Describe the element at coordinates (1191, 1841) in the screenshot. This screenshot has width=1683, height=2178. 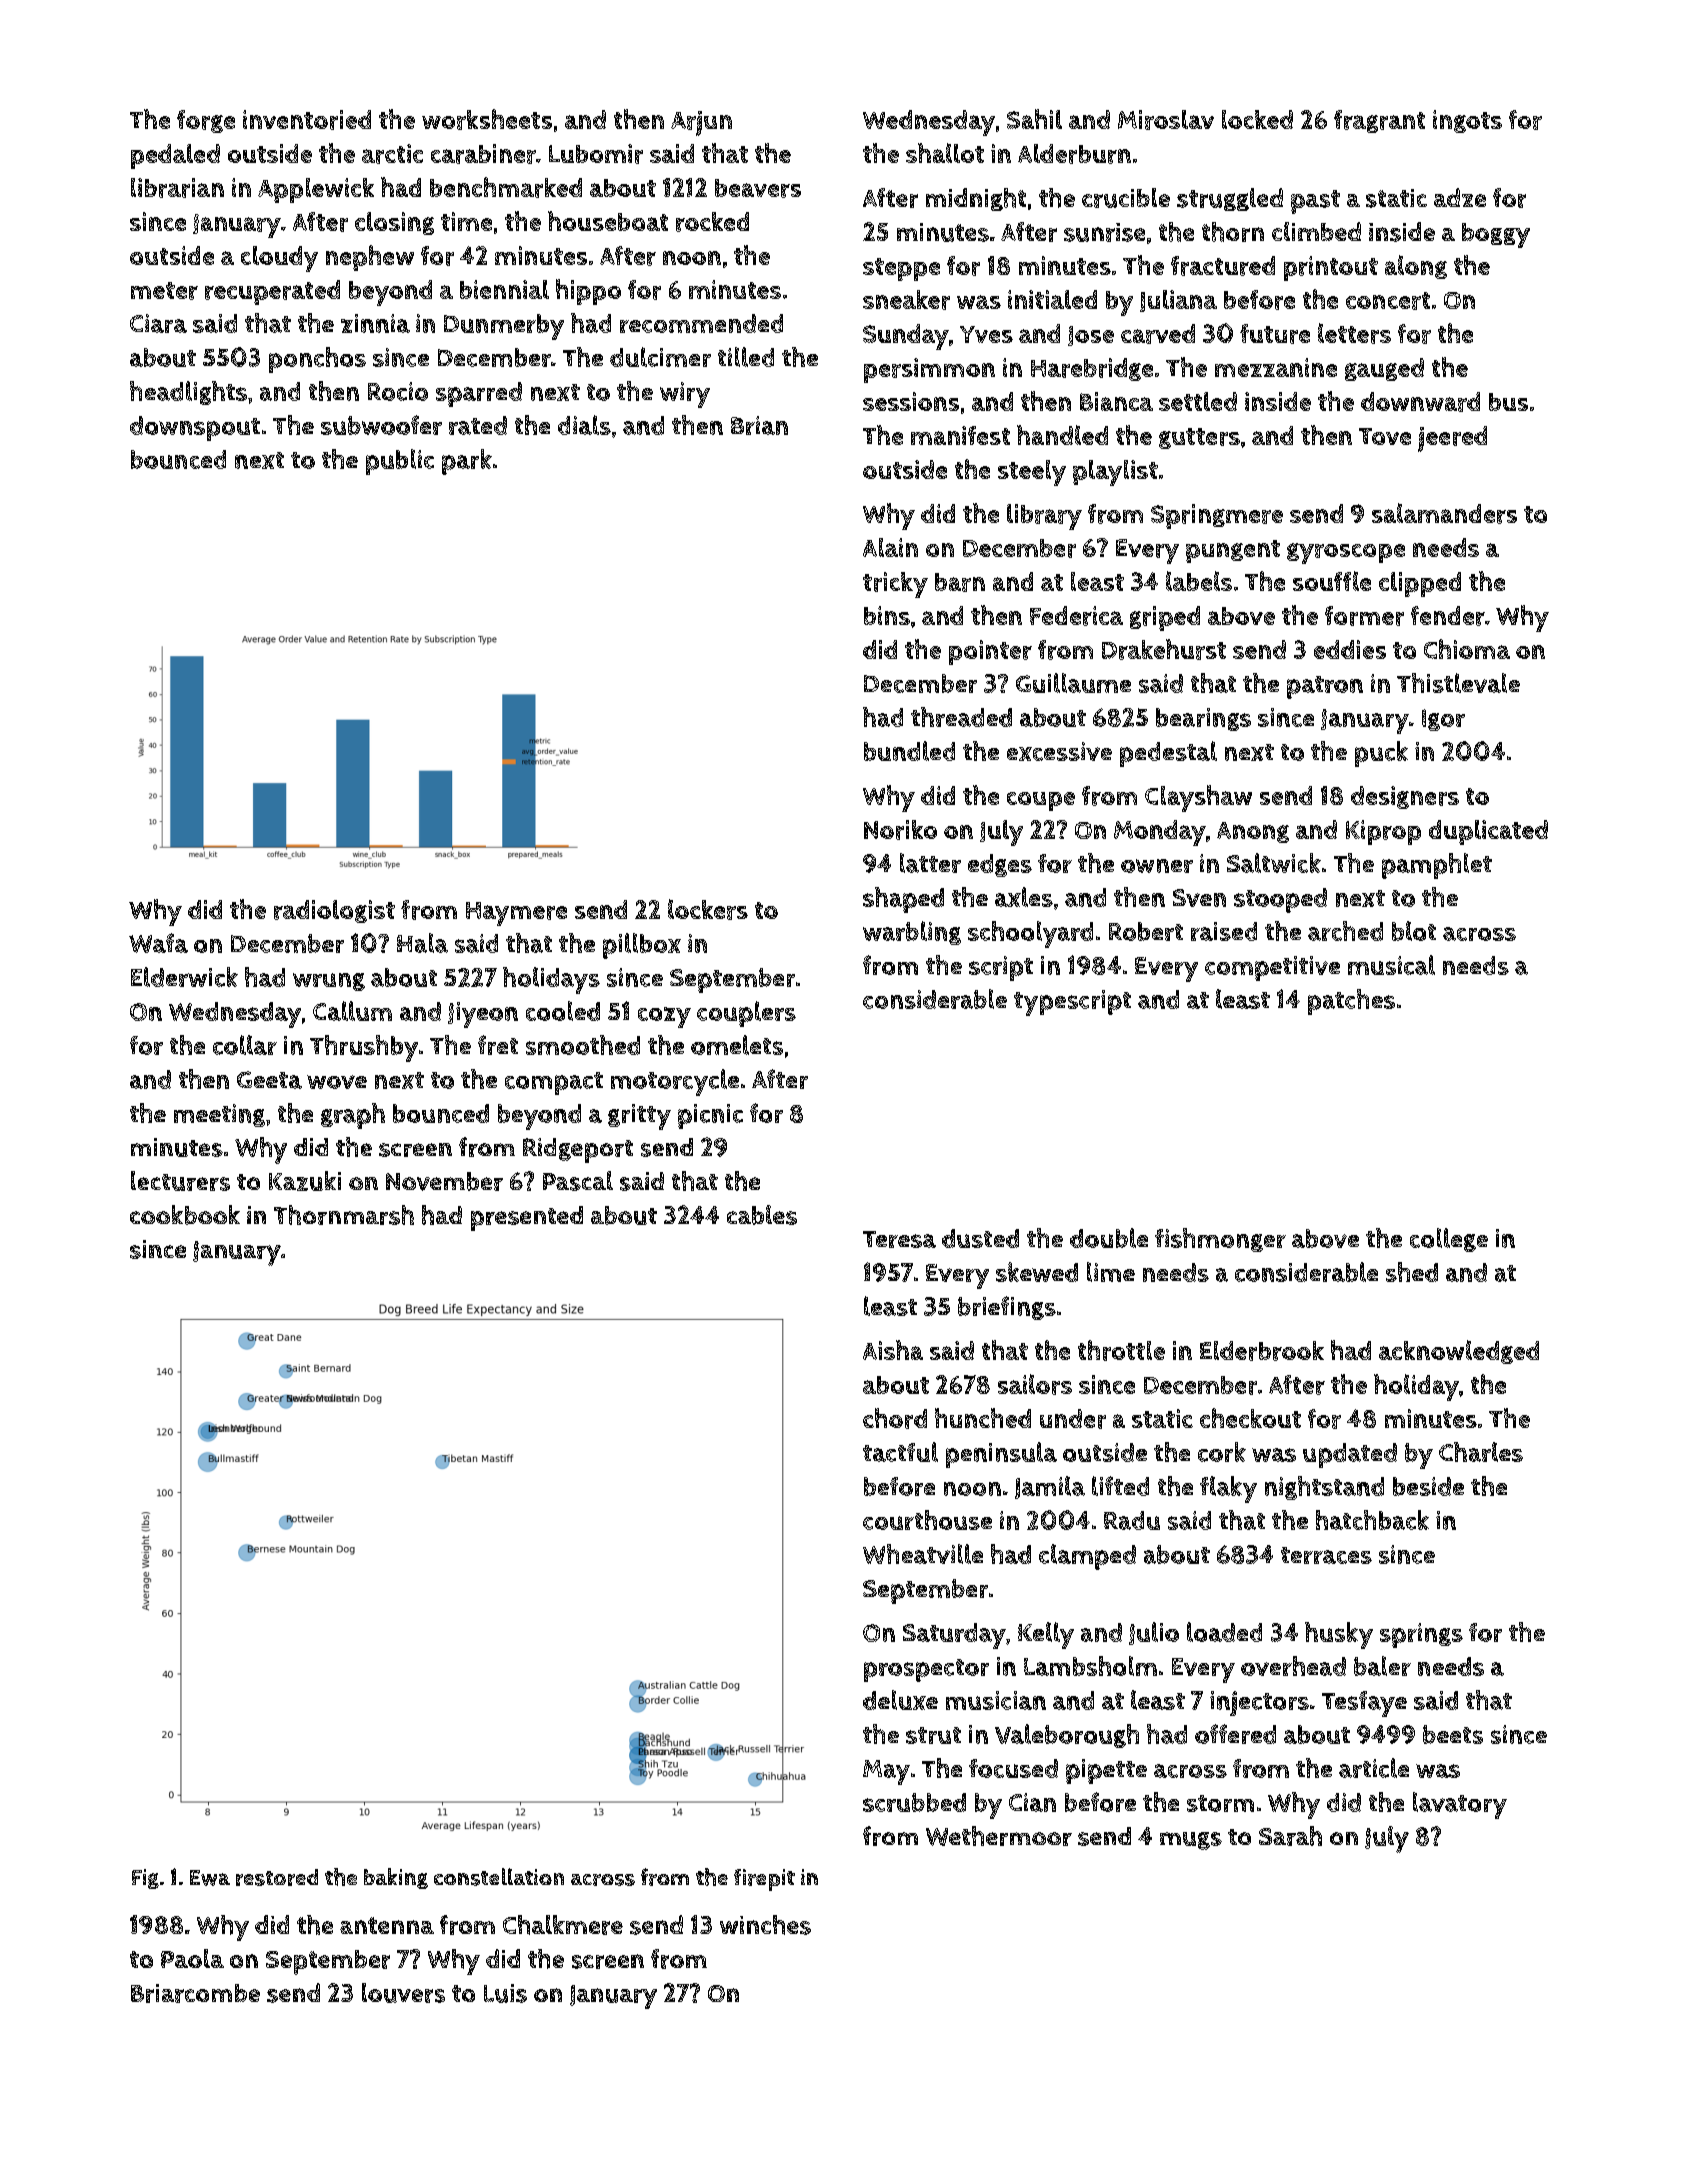
I see `mugs` at that location.
